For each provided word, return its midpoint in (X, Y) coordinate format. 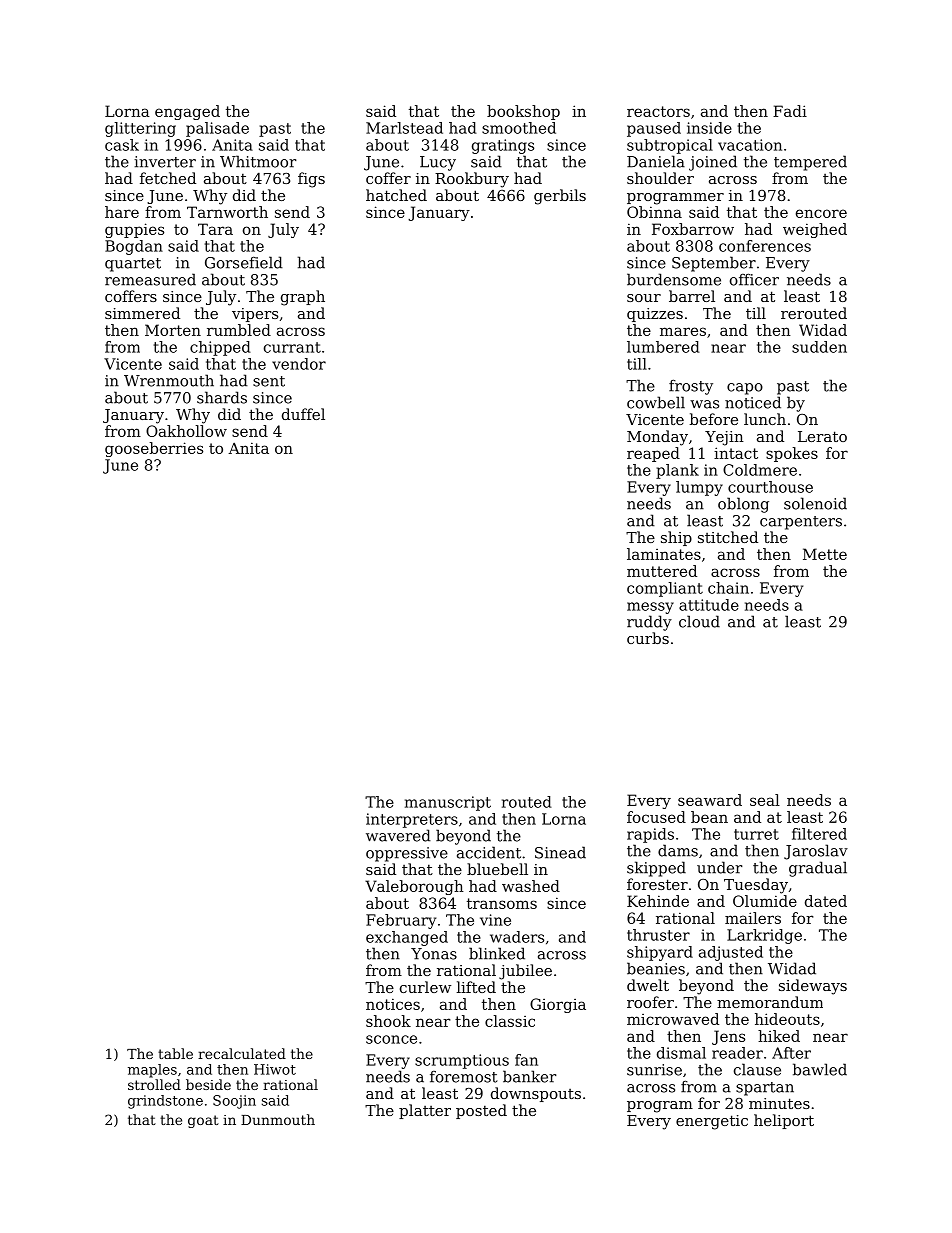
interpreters (412, 820)
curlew (425, 987)
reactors (658, 111)
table (175, 1053)
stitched (728, 537)
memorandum (770, 1002)
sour (644, 298)
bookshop (523, 112)
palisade (217, 129)
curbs (648, 638)
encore (821, 213)
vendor (299, 364)
